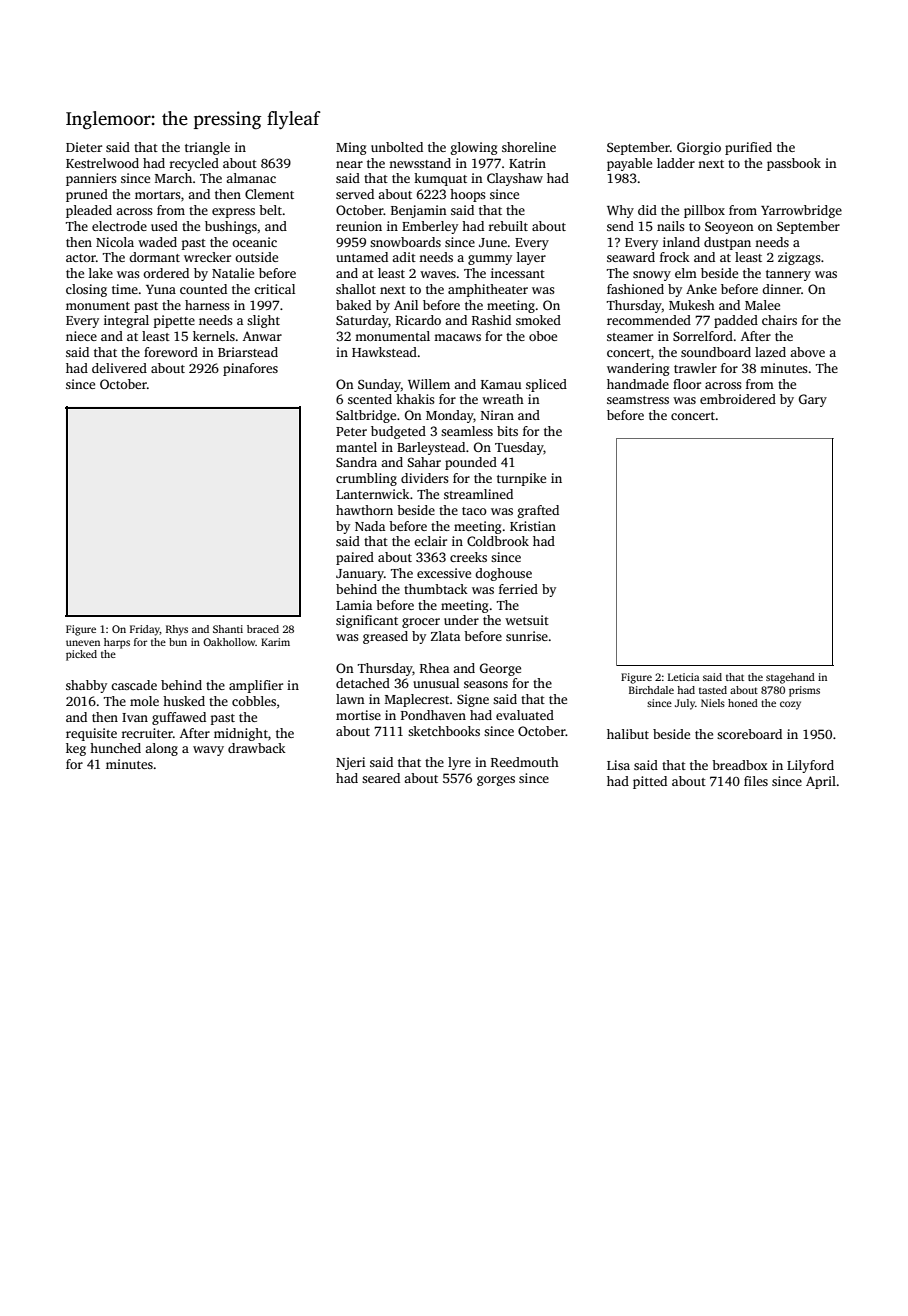 The width and height of the image is (908, 1316). What do you see at coordinates (546, 385) in the image?
I see `spliced` at bounding box center [546, 385].
